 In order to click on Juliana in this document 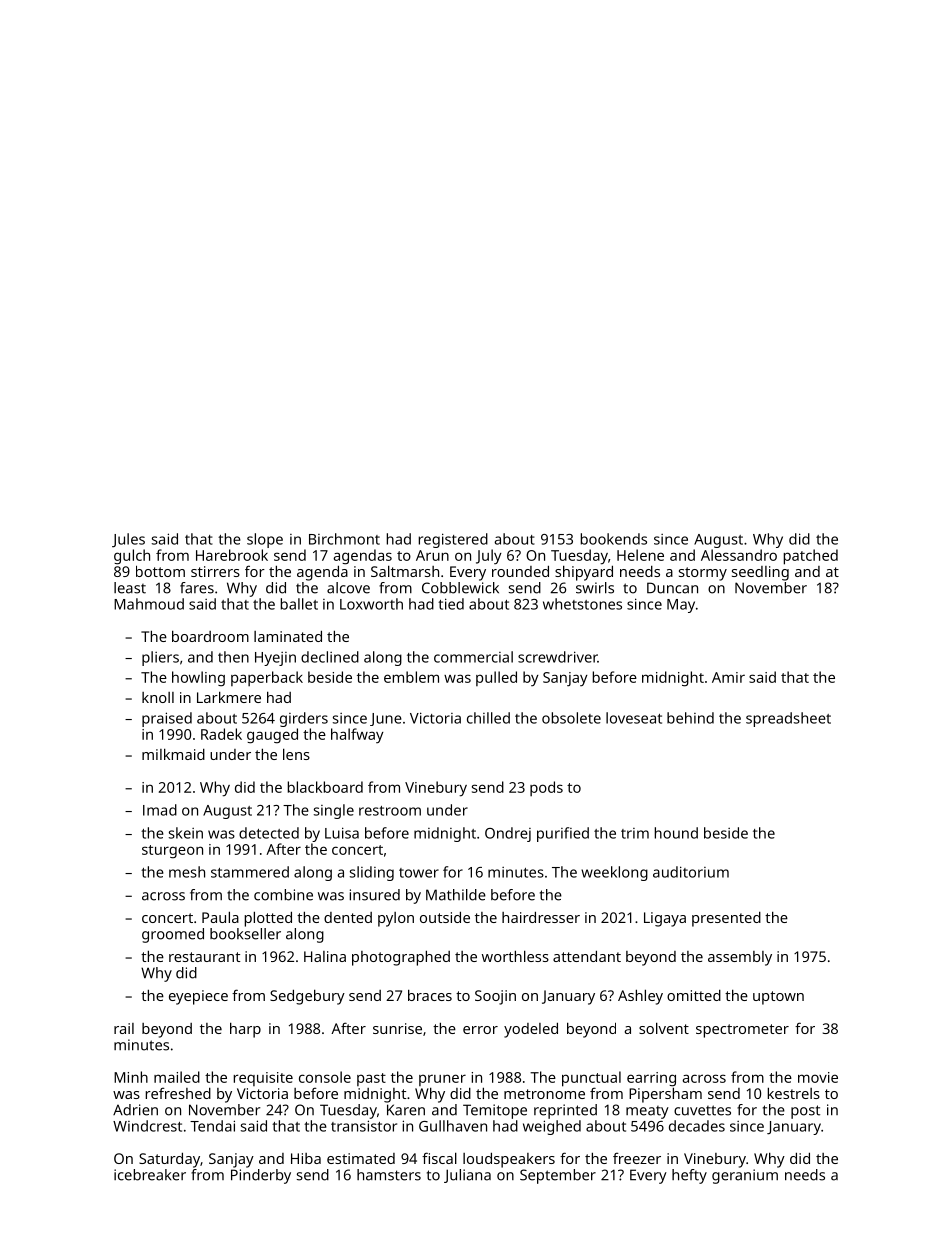, I will do `click(467, 1176)`.
